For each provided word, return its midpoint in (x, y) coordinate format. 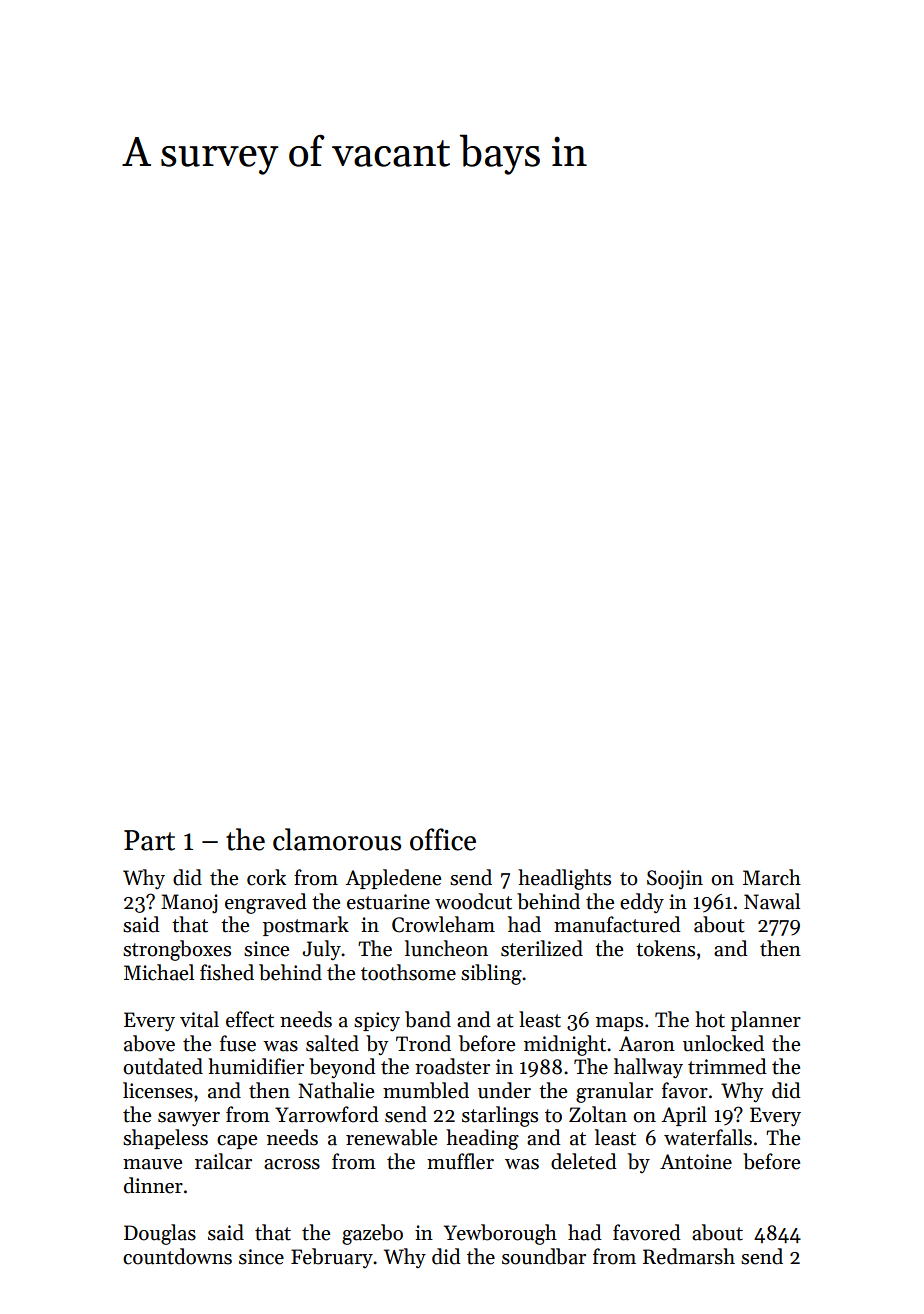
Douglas (160, 1234)
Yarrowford (327, 1114)
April (684, 1116)
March (772, 877)
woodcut (473, 901)
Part (149, 840)
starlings (500, 1116)
